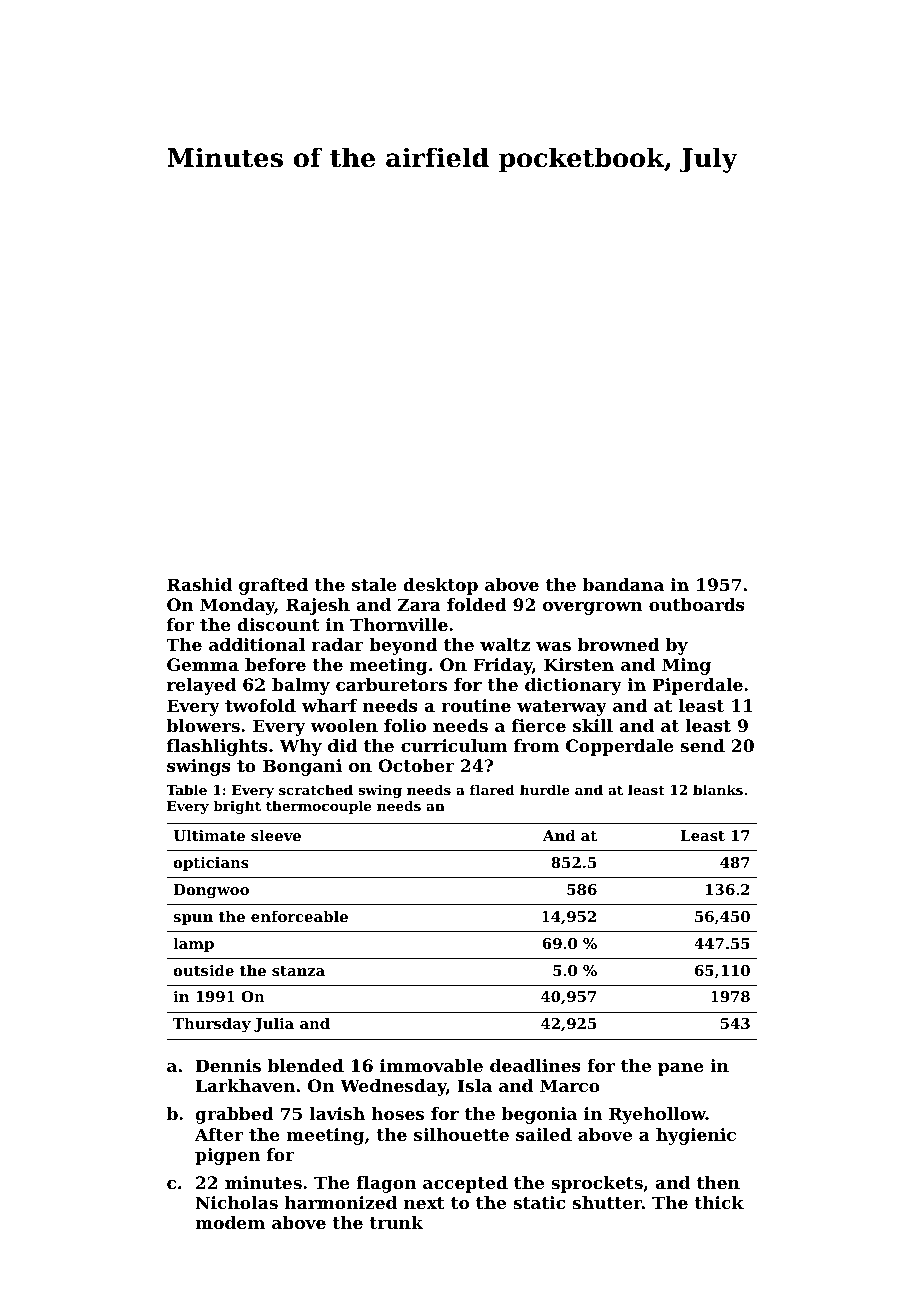  I want to click on wharf, so click(330, 705).
